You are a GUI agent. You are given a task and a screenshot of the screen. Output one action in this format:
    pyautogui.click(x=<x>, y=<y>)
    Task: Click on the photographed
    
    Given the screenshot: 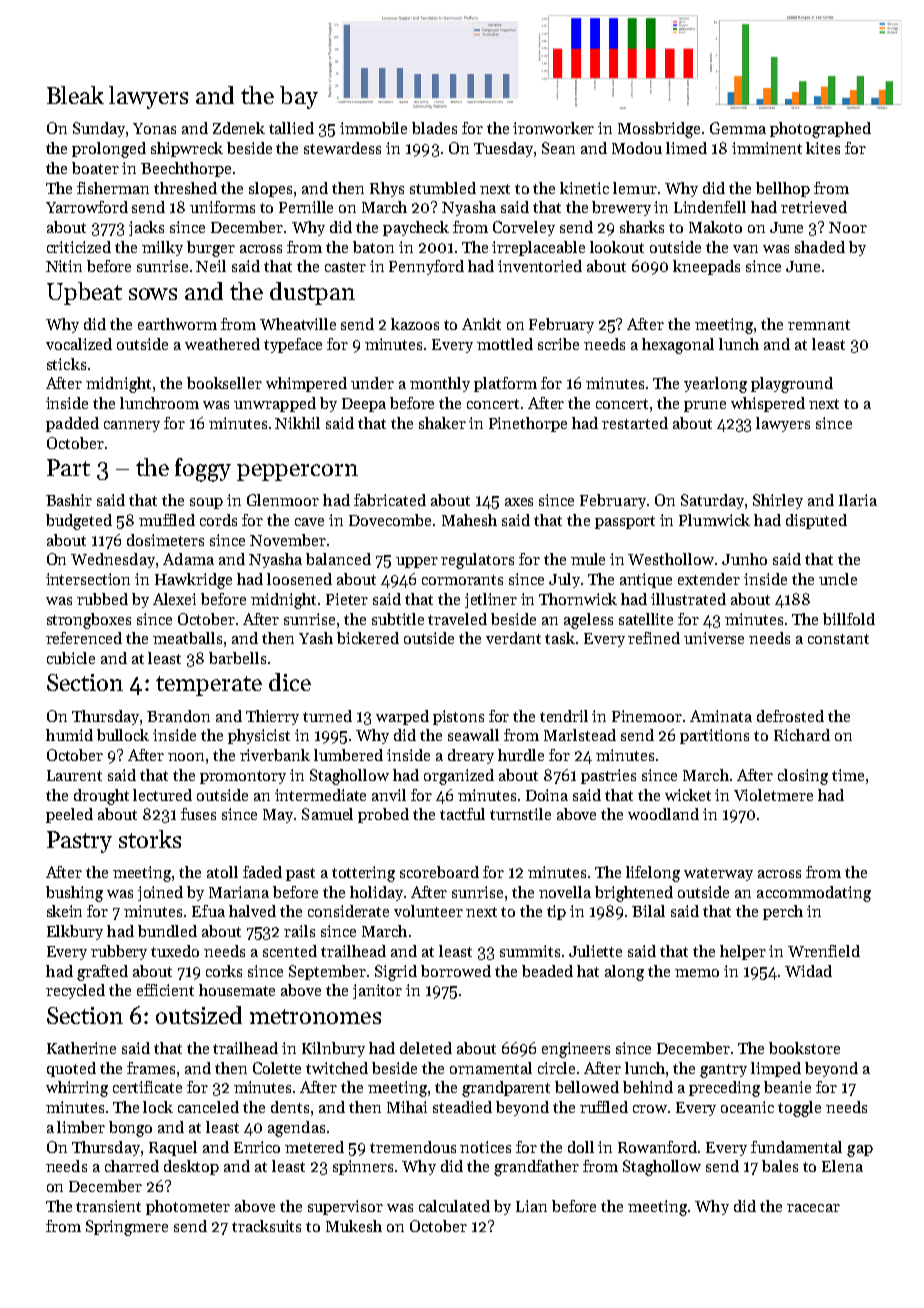 What is the action you would take?
    pyautogui.click(x=820, y=130)
